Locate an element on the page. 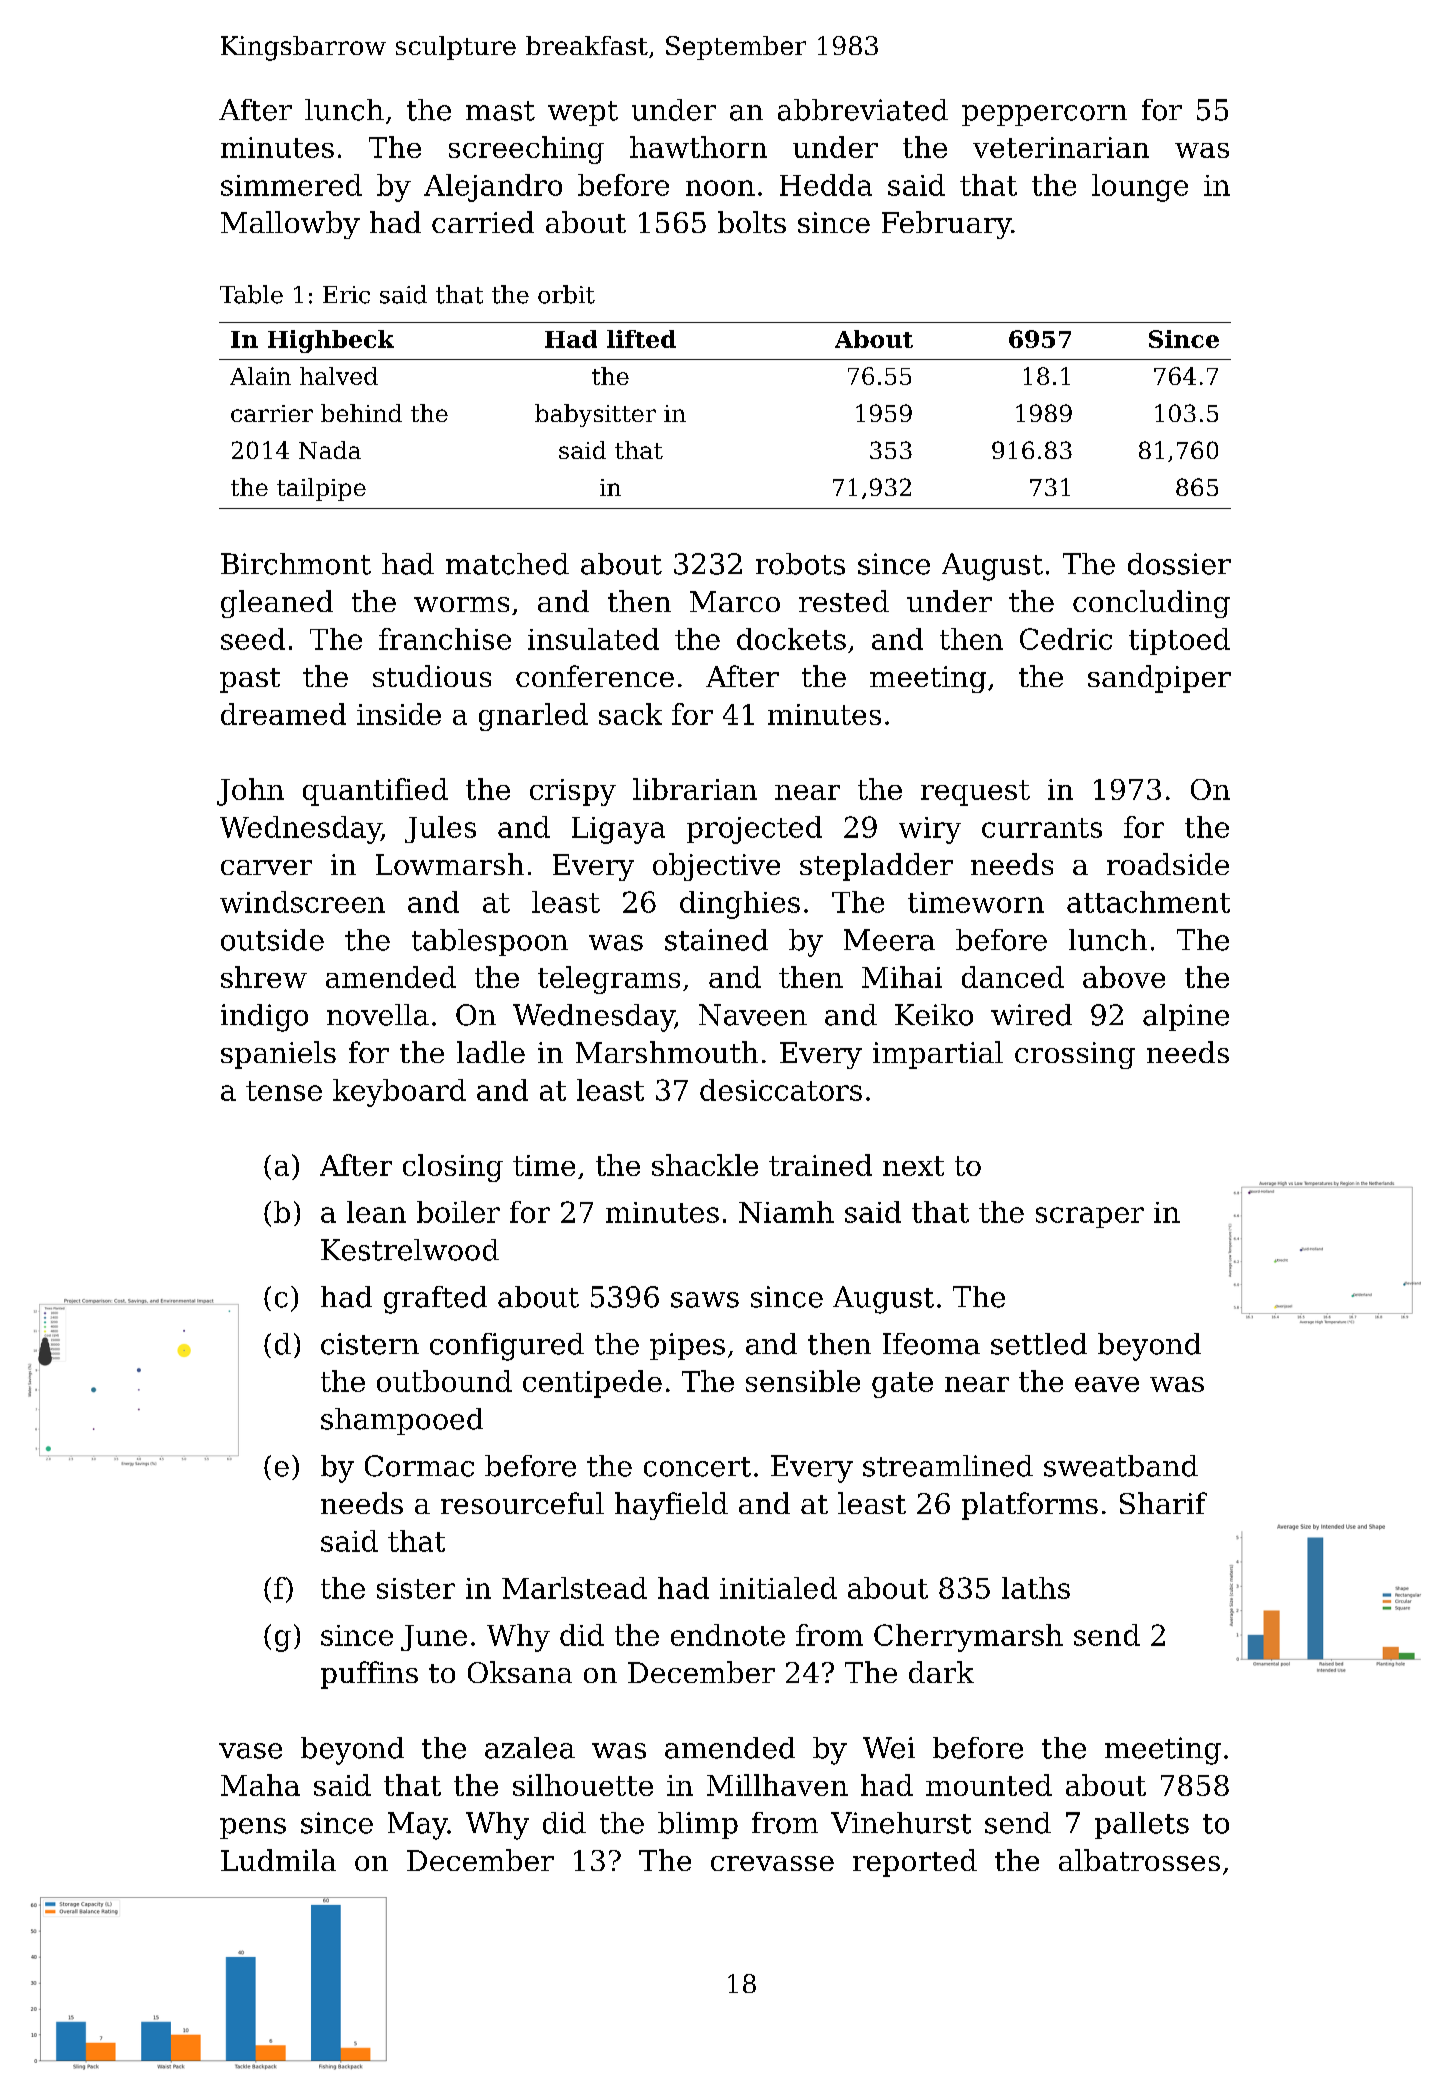  quantified is located at coordinates (375, 792).
